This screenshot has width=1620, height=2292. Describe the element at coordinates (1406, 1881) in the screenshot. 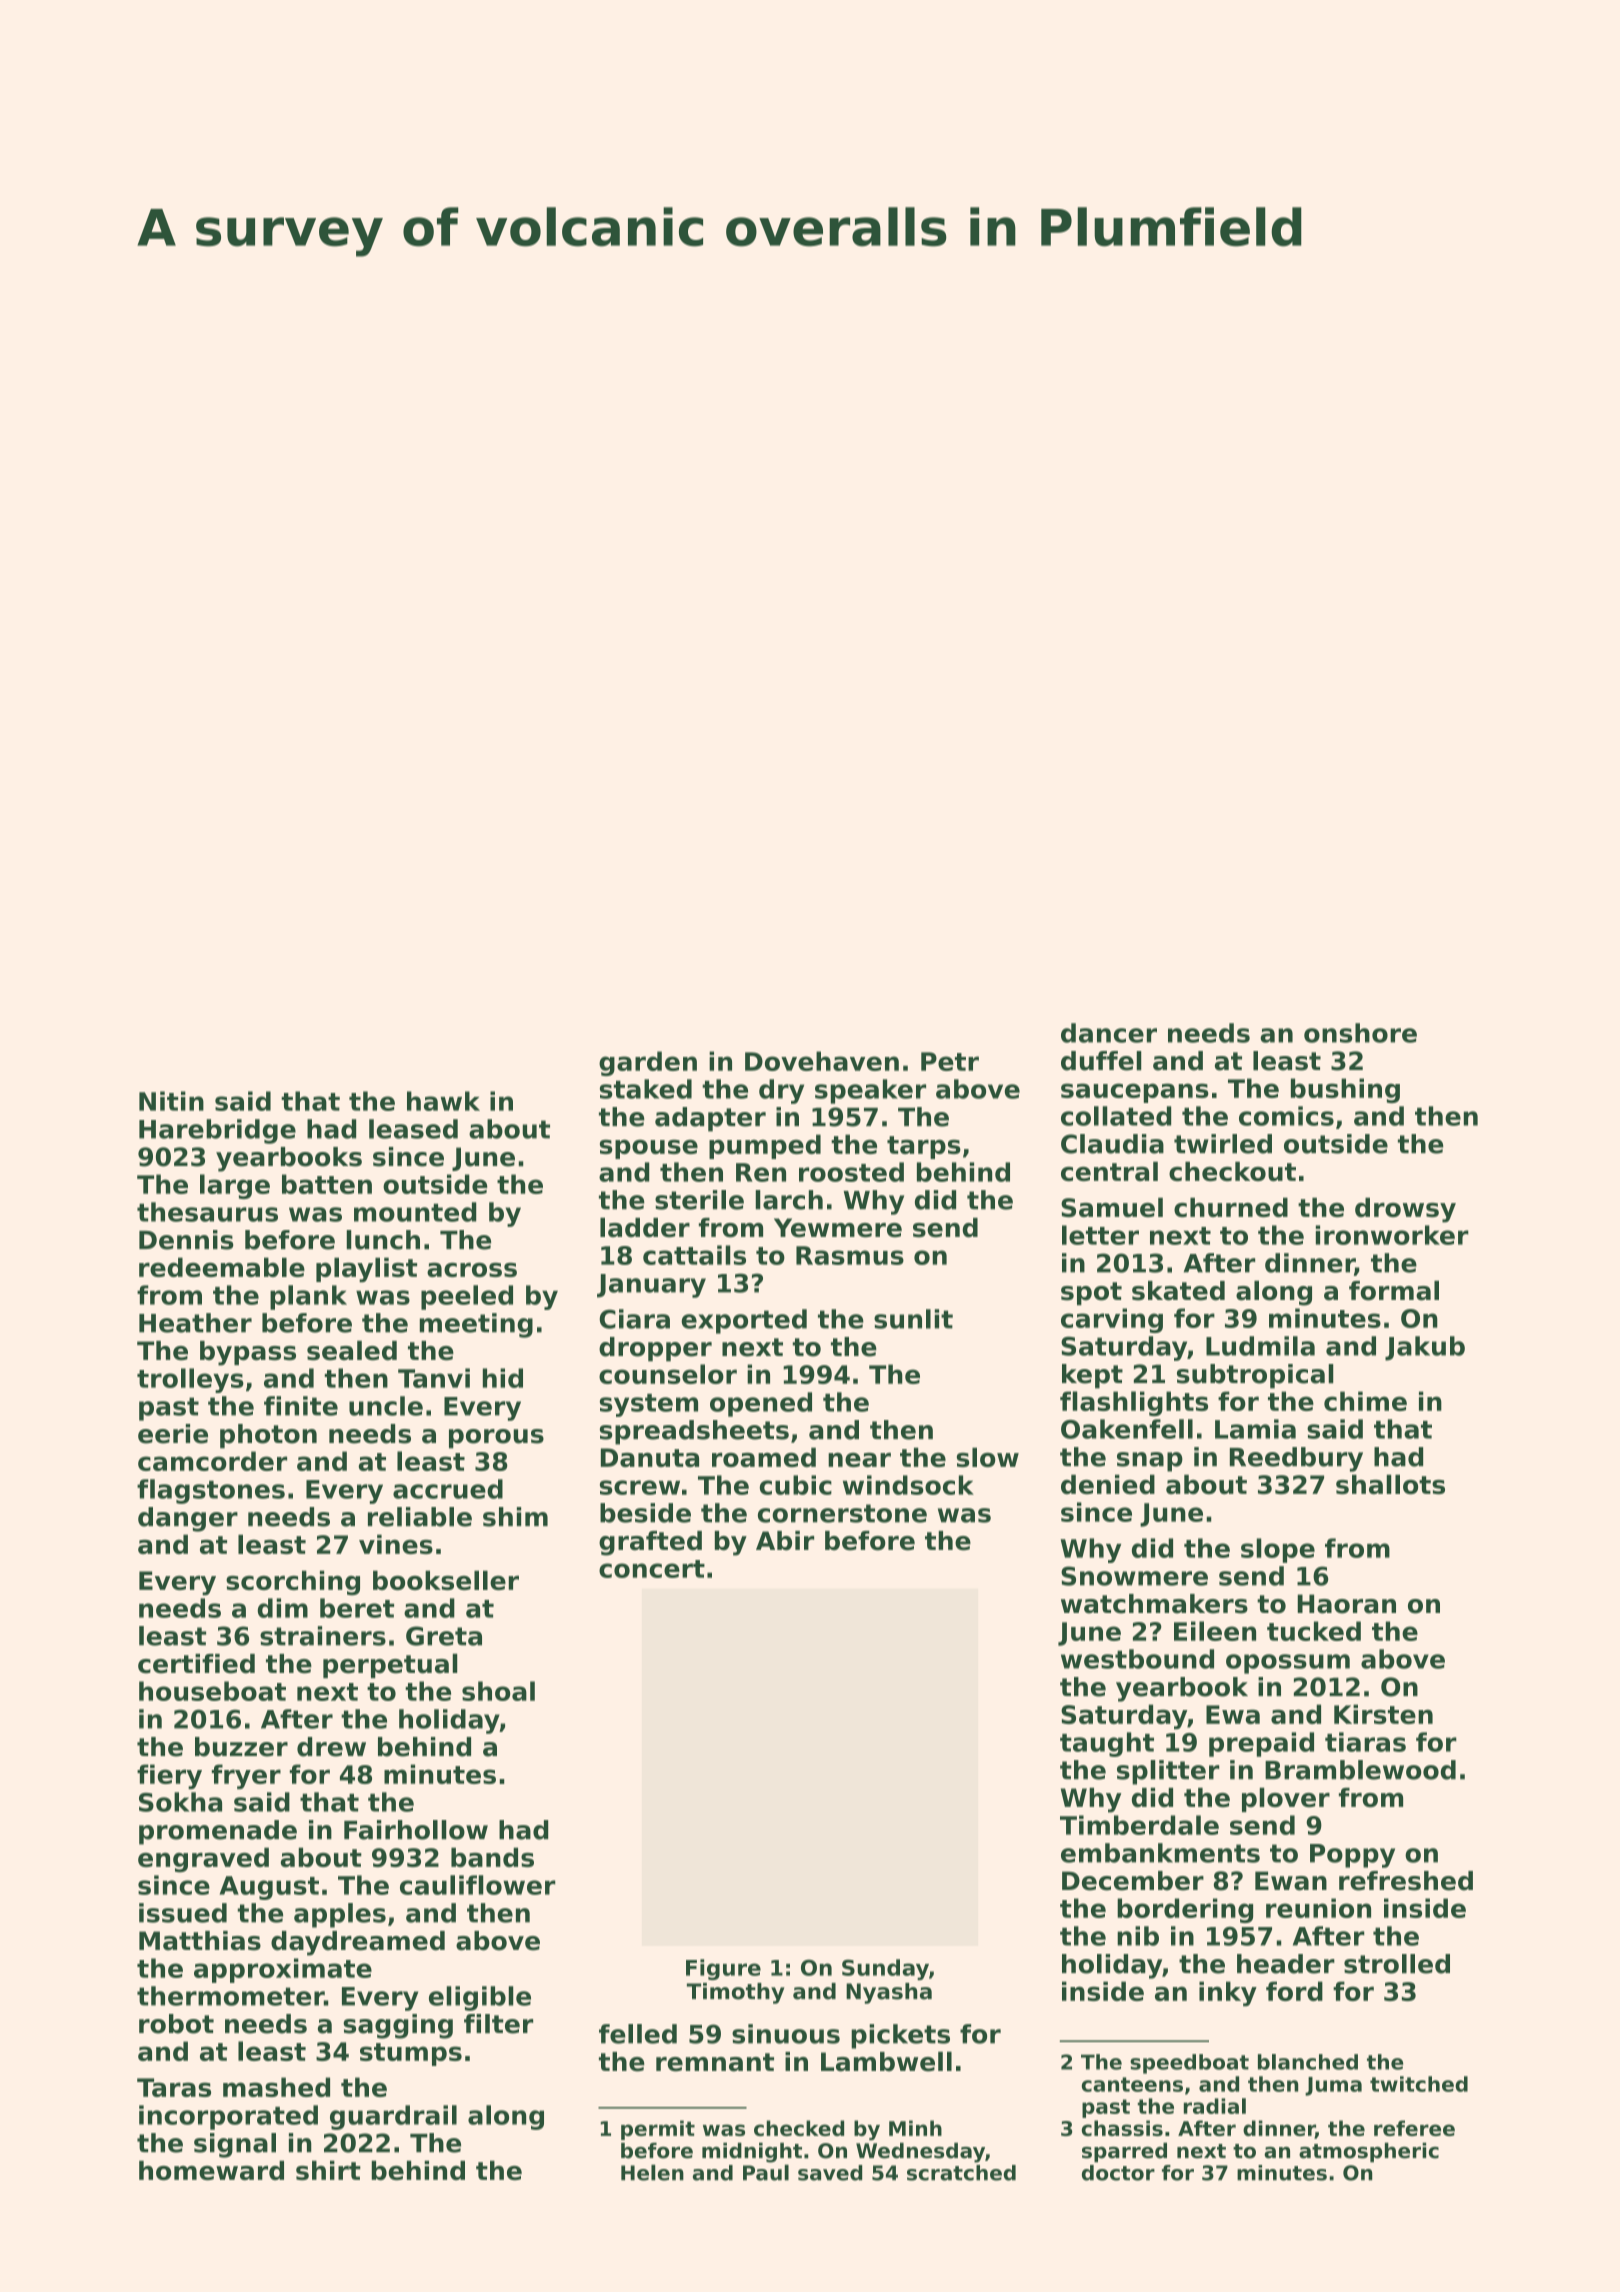

I see `refreshed` at that location.
